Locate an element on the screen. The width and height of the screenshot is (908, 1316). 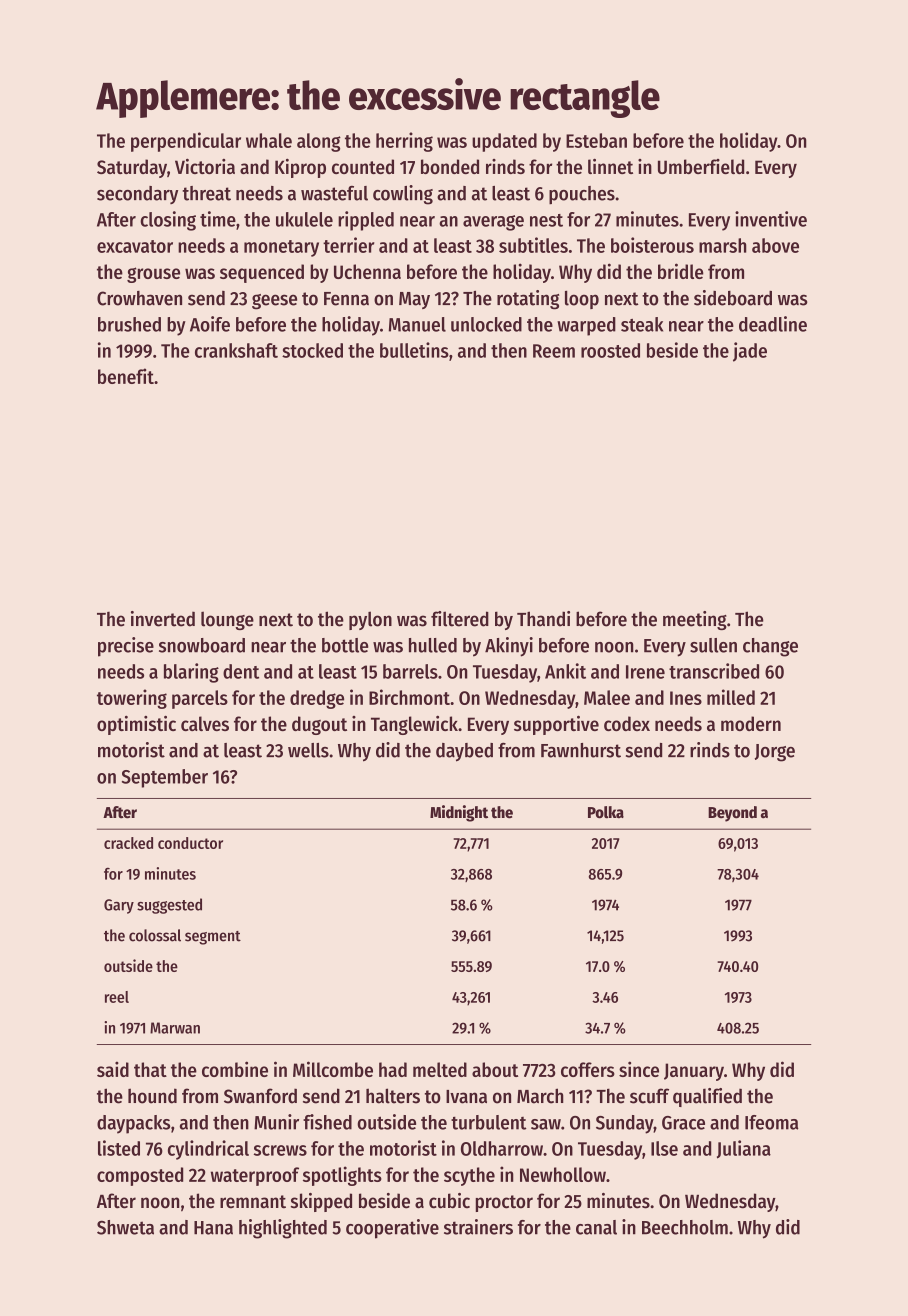
said is located at coordinates (113, 1069).
